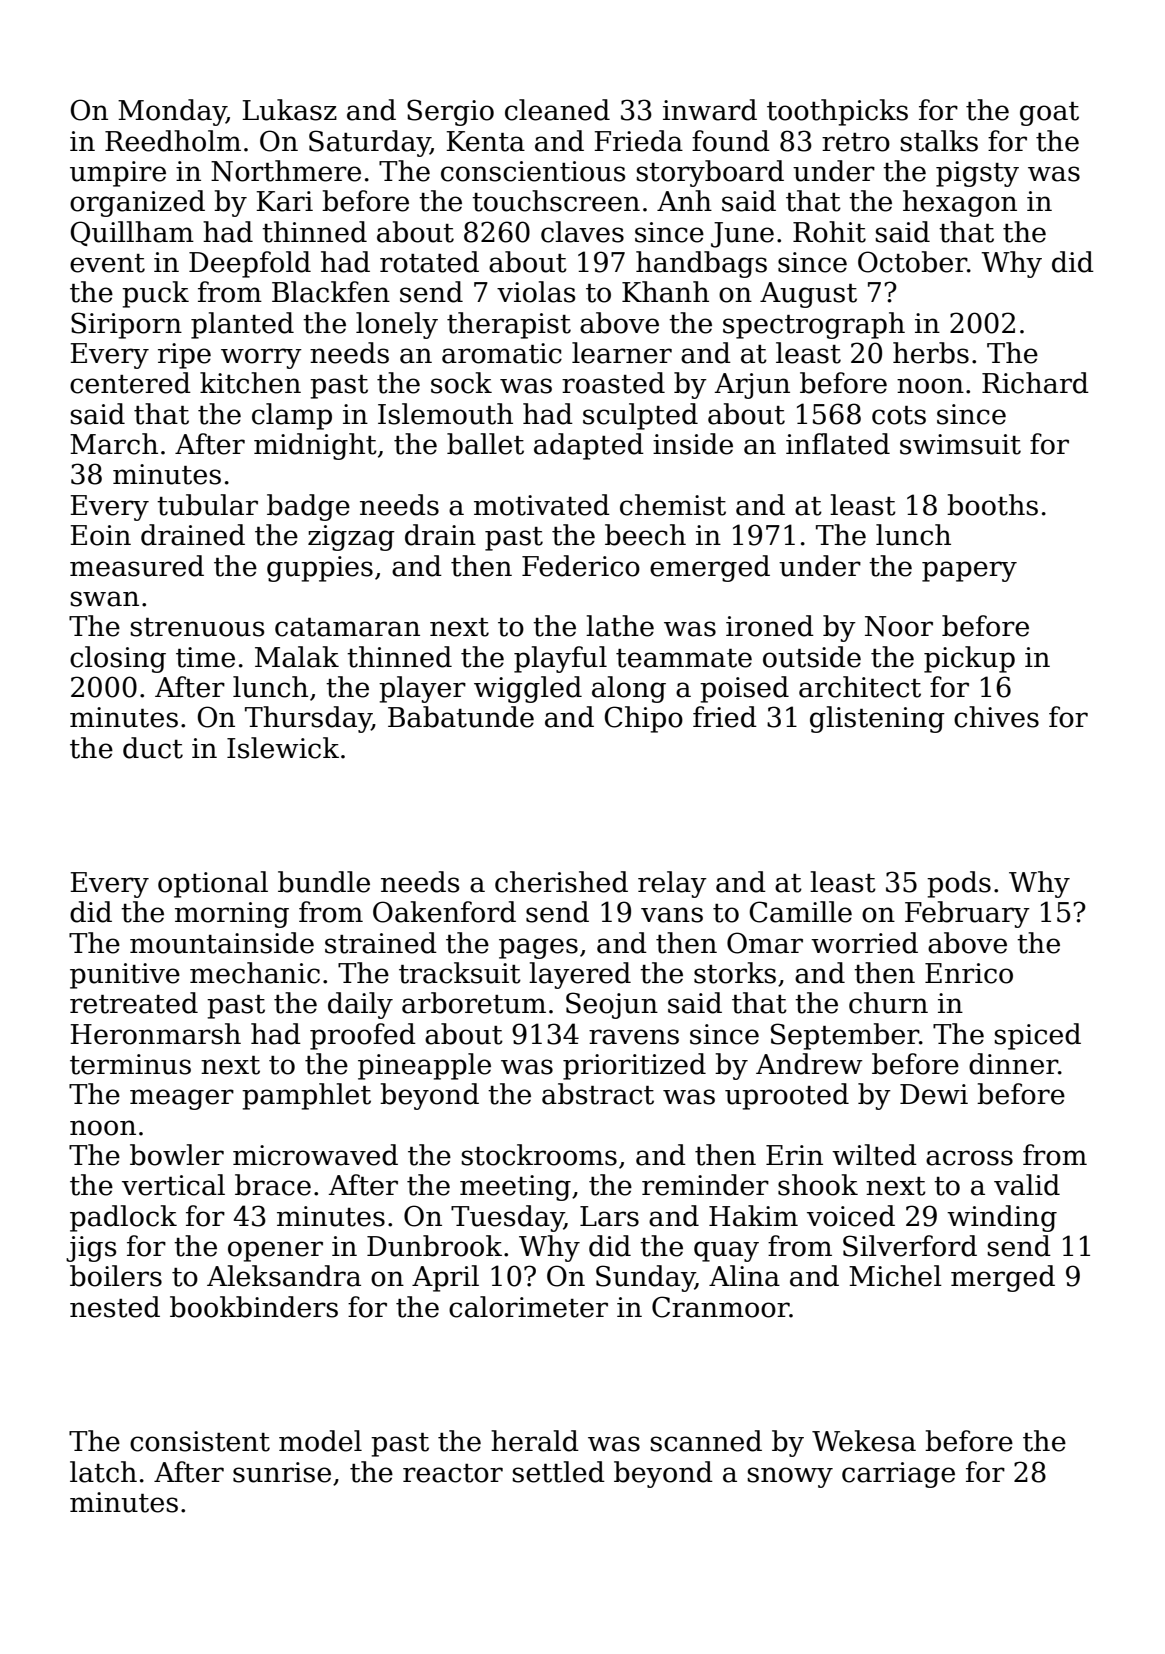 The width and height of the screenshot is (1165, 1654). Describe the element at coordinates (1049, 114) in the screenshot. I see `goat` at that location.
